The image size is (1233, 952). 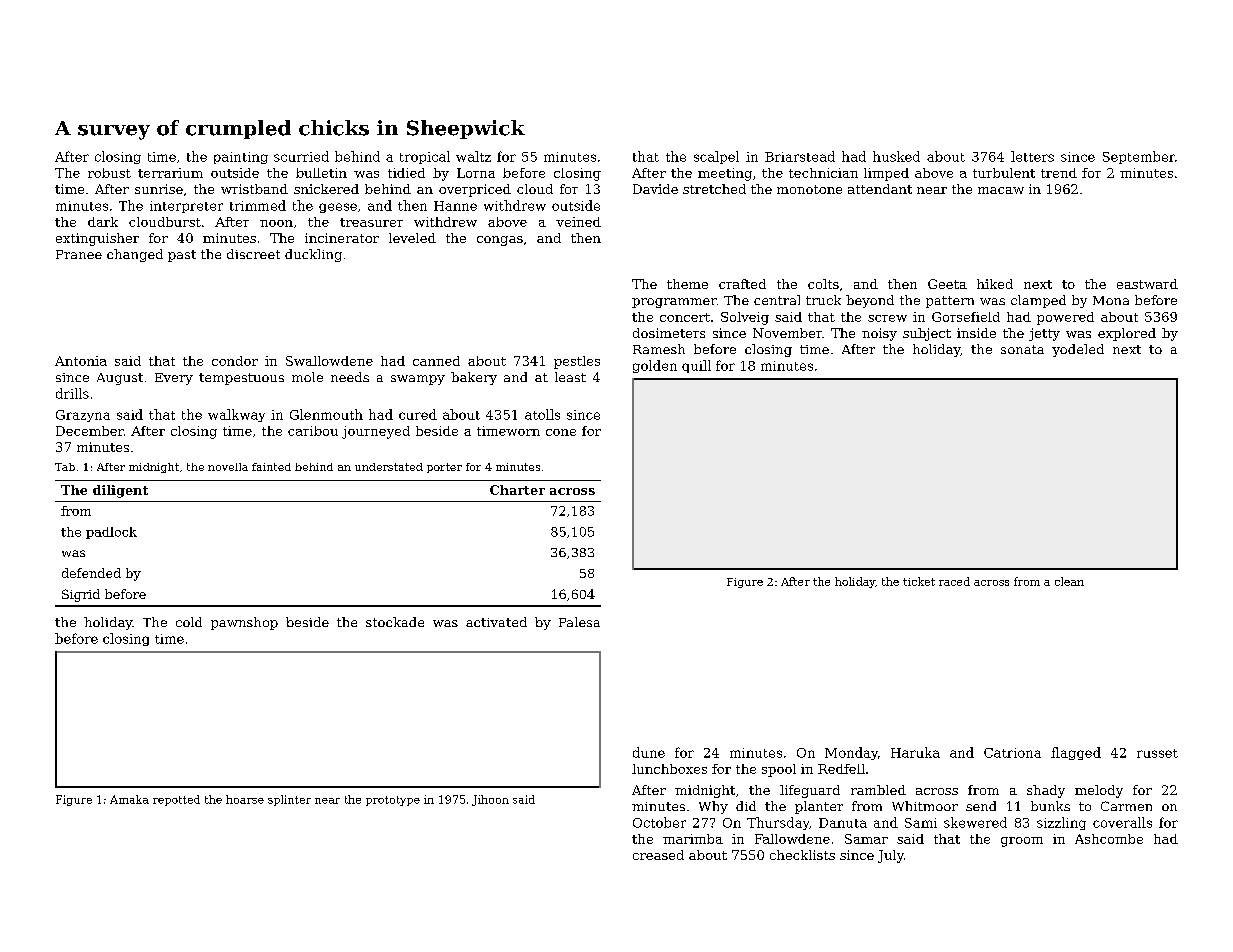 I want to click on powered, so click(x=1065, y=318).
